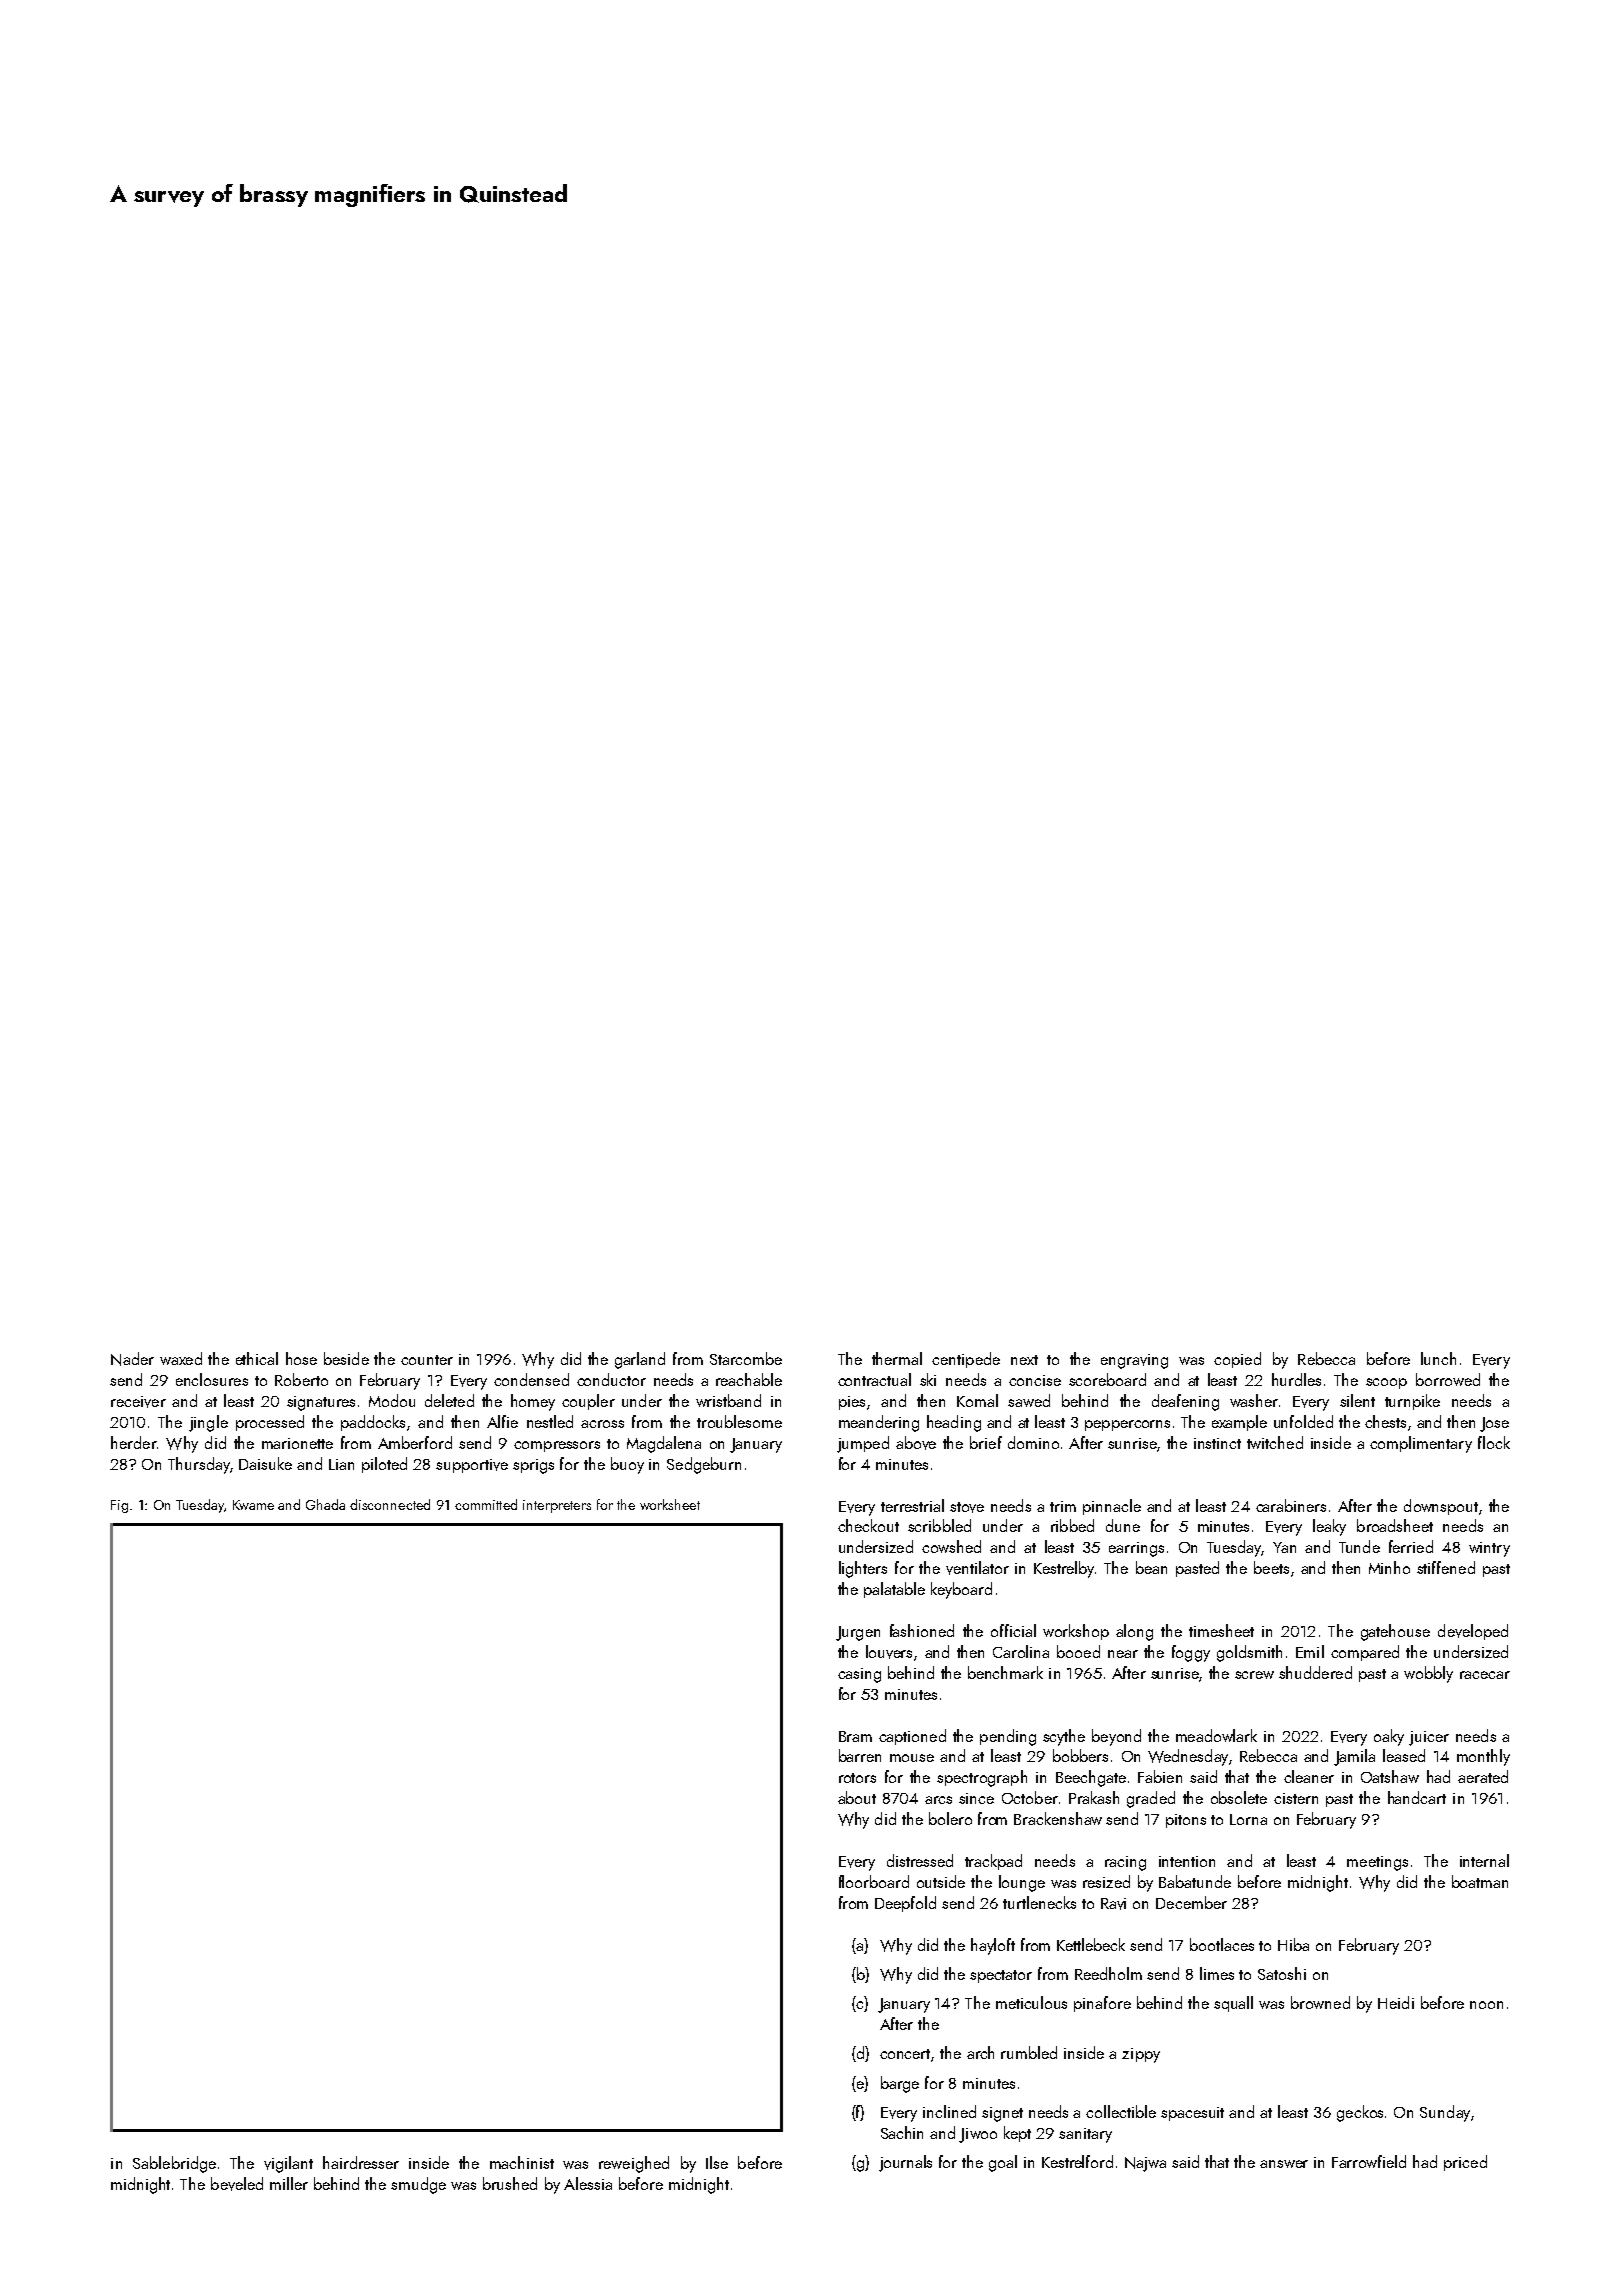 This page has height=2292, width=1620. What do you see at coordinates (1446, 1567) in the page?
I see `stiffened` at bounding box center [1446, 1567].
